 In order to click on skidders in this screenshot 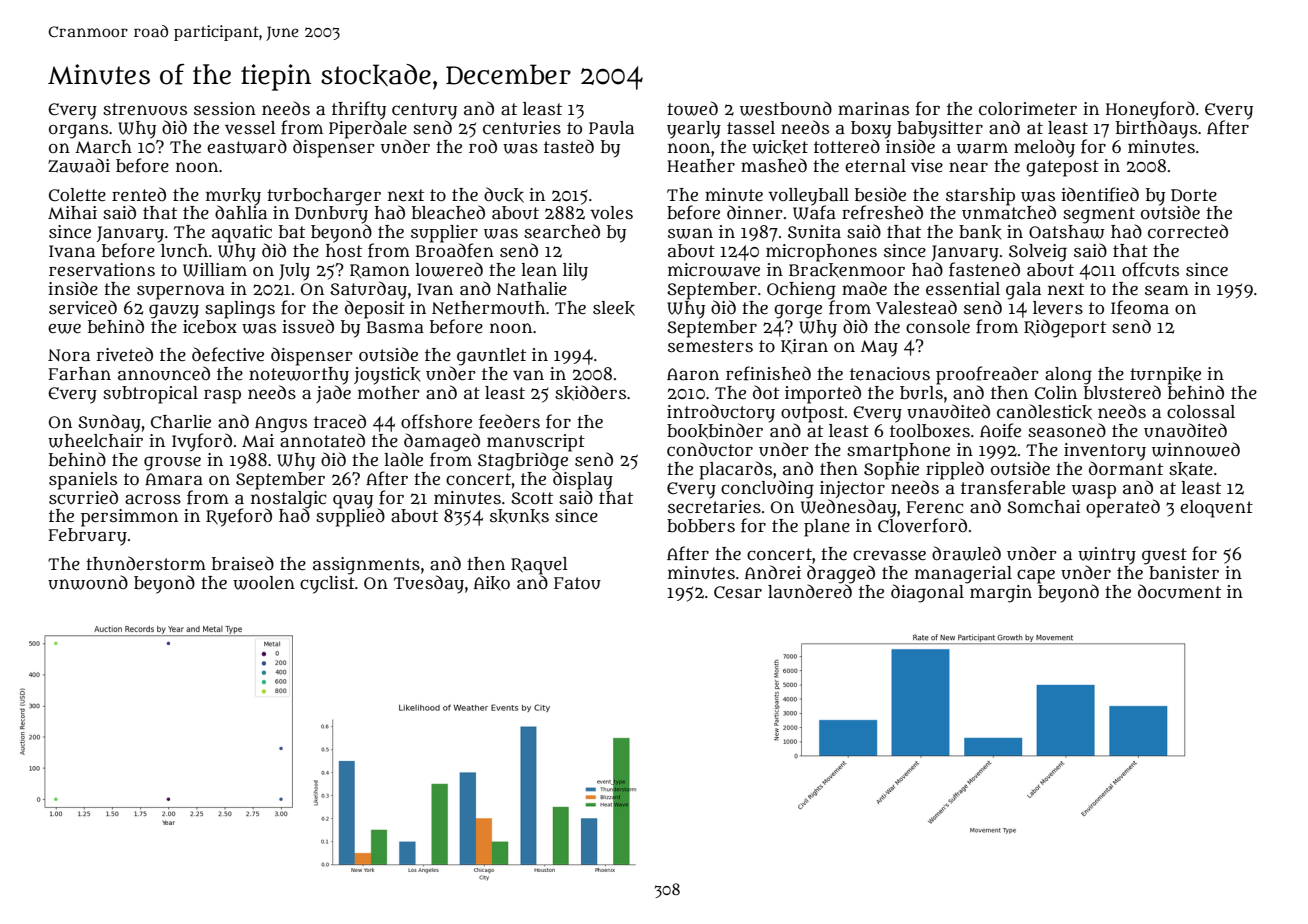, I will do `click(590, 393)`.
